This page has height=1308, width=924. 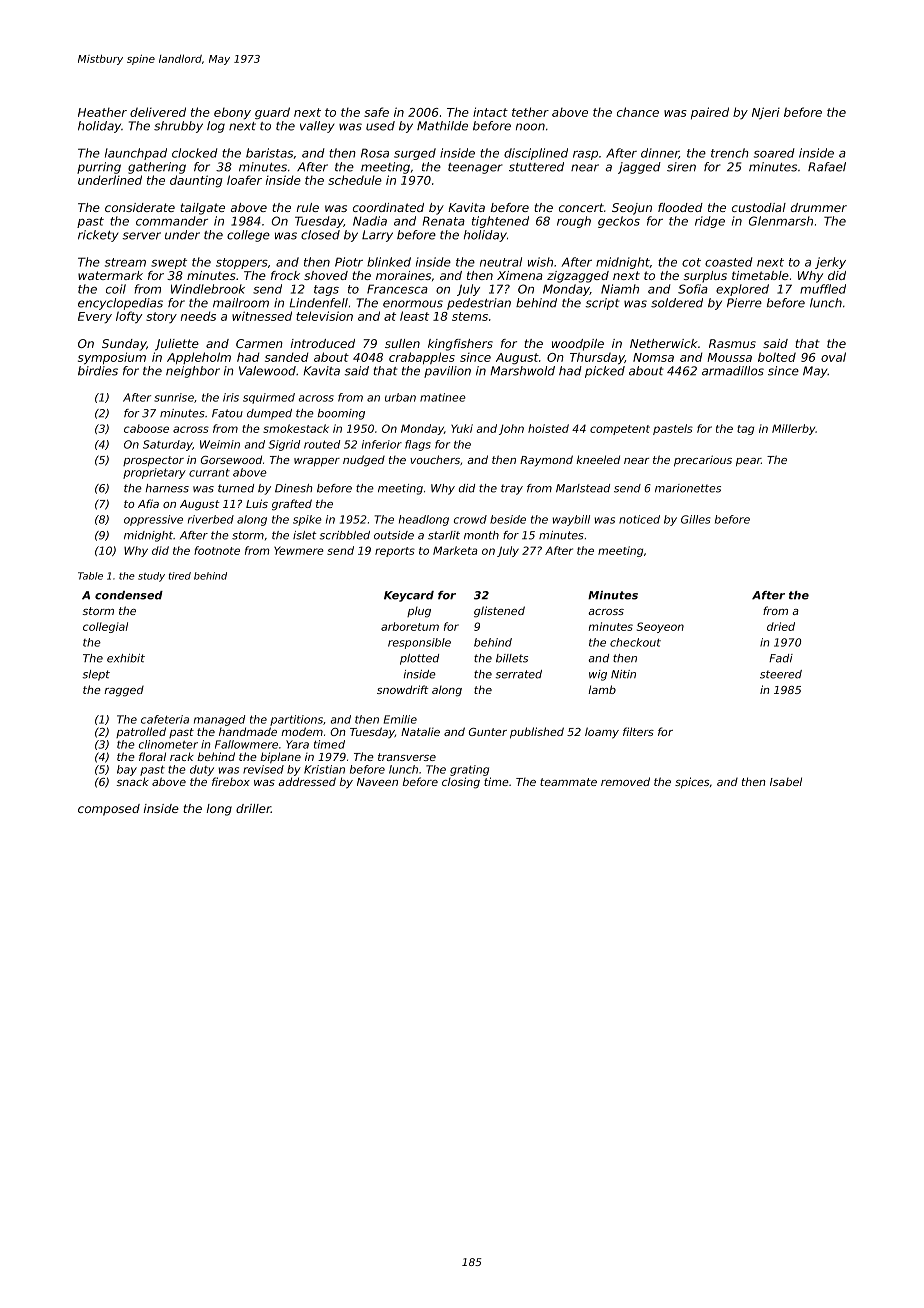 I want to click on composed, so click(x=109, y=810).
